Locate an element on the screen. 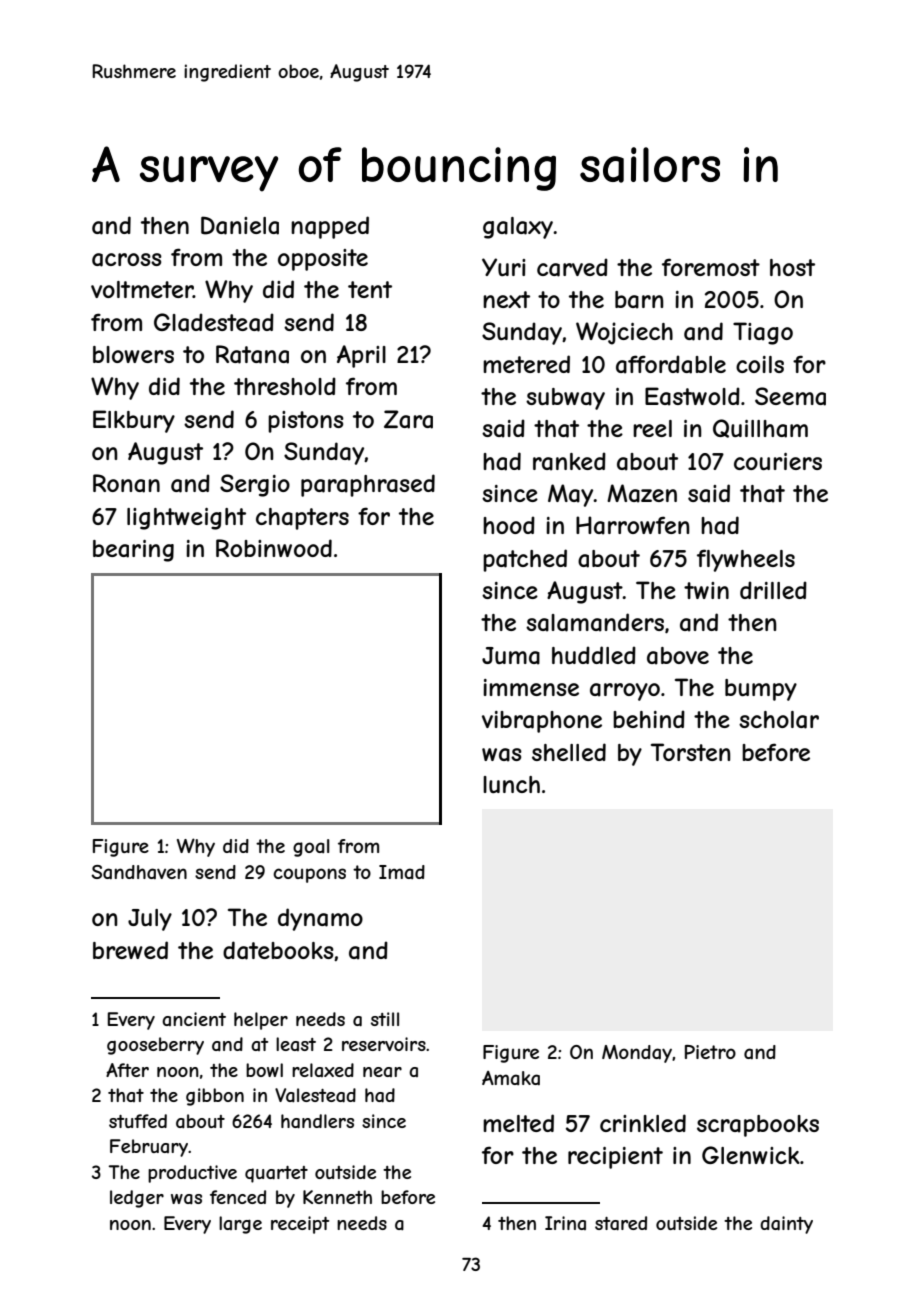  napped is located at coordinates (330, 227).
